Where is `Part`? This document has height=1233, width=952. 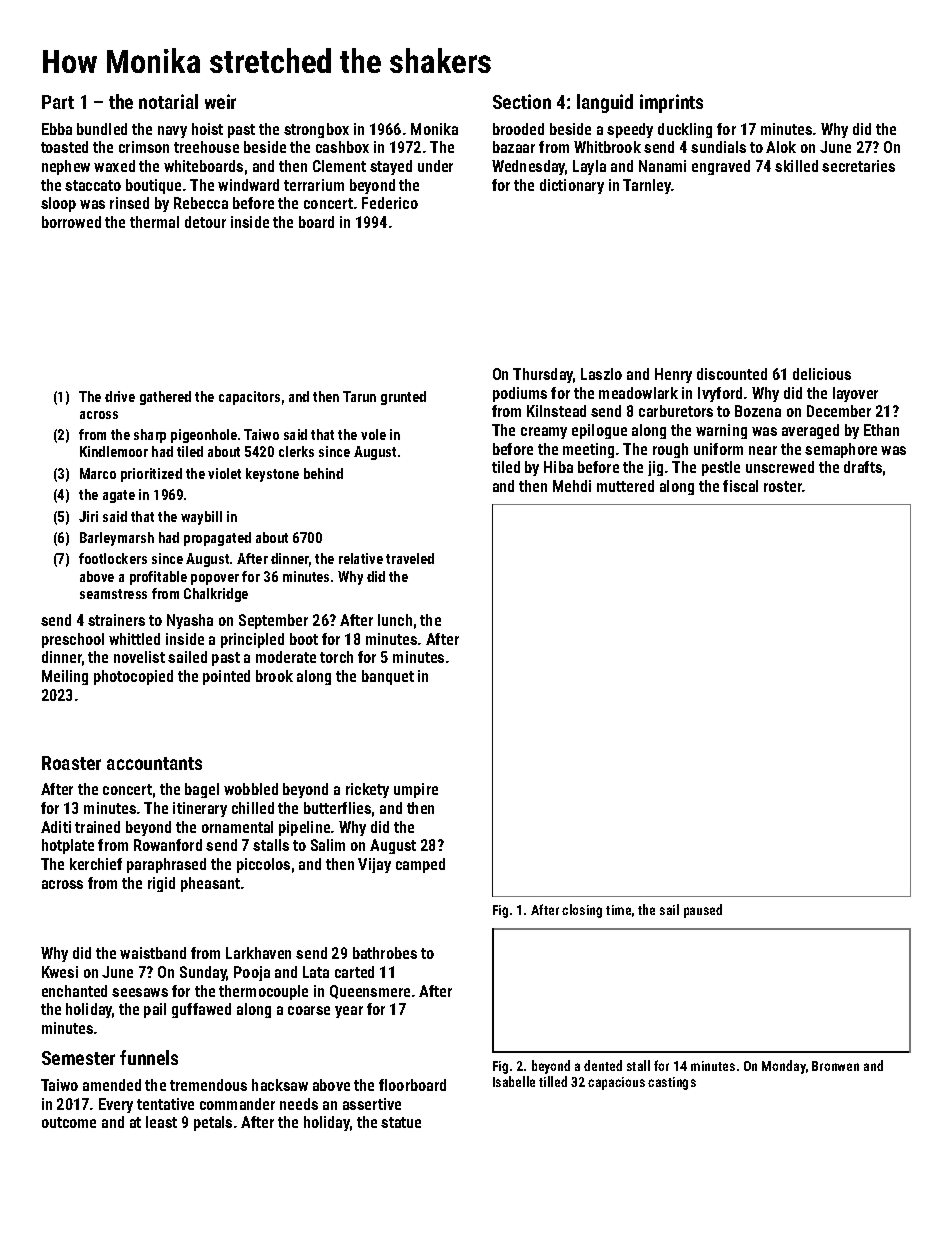
Part is located at coordinates (58, 102).
